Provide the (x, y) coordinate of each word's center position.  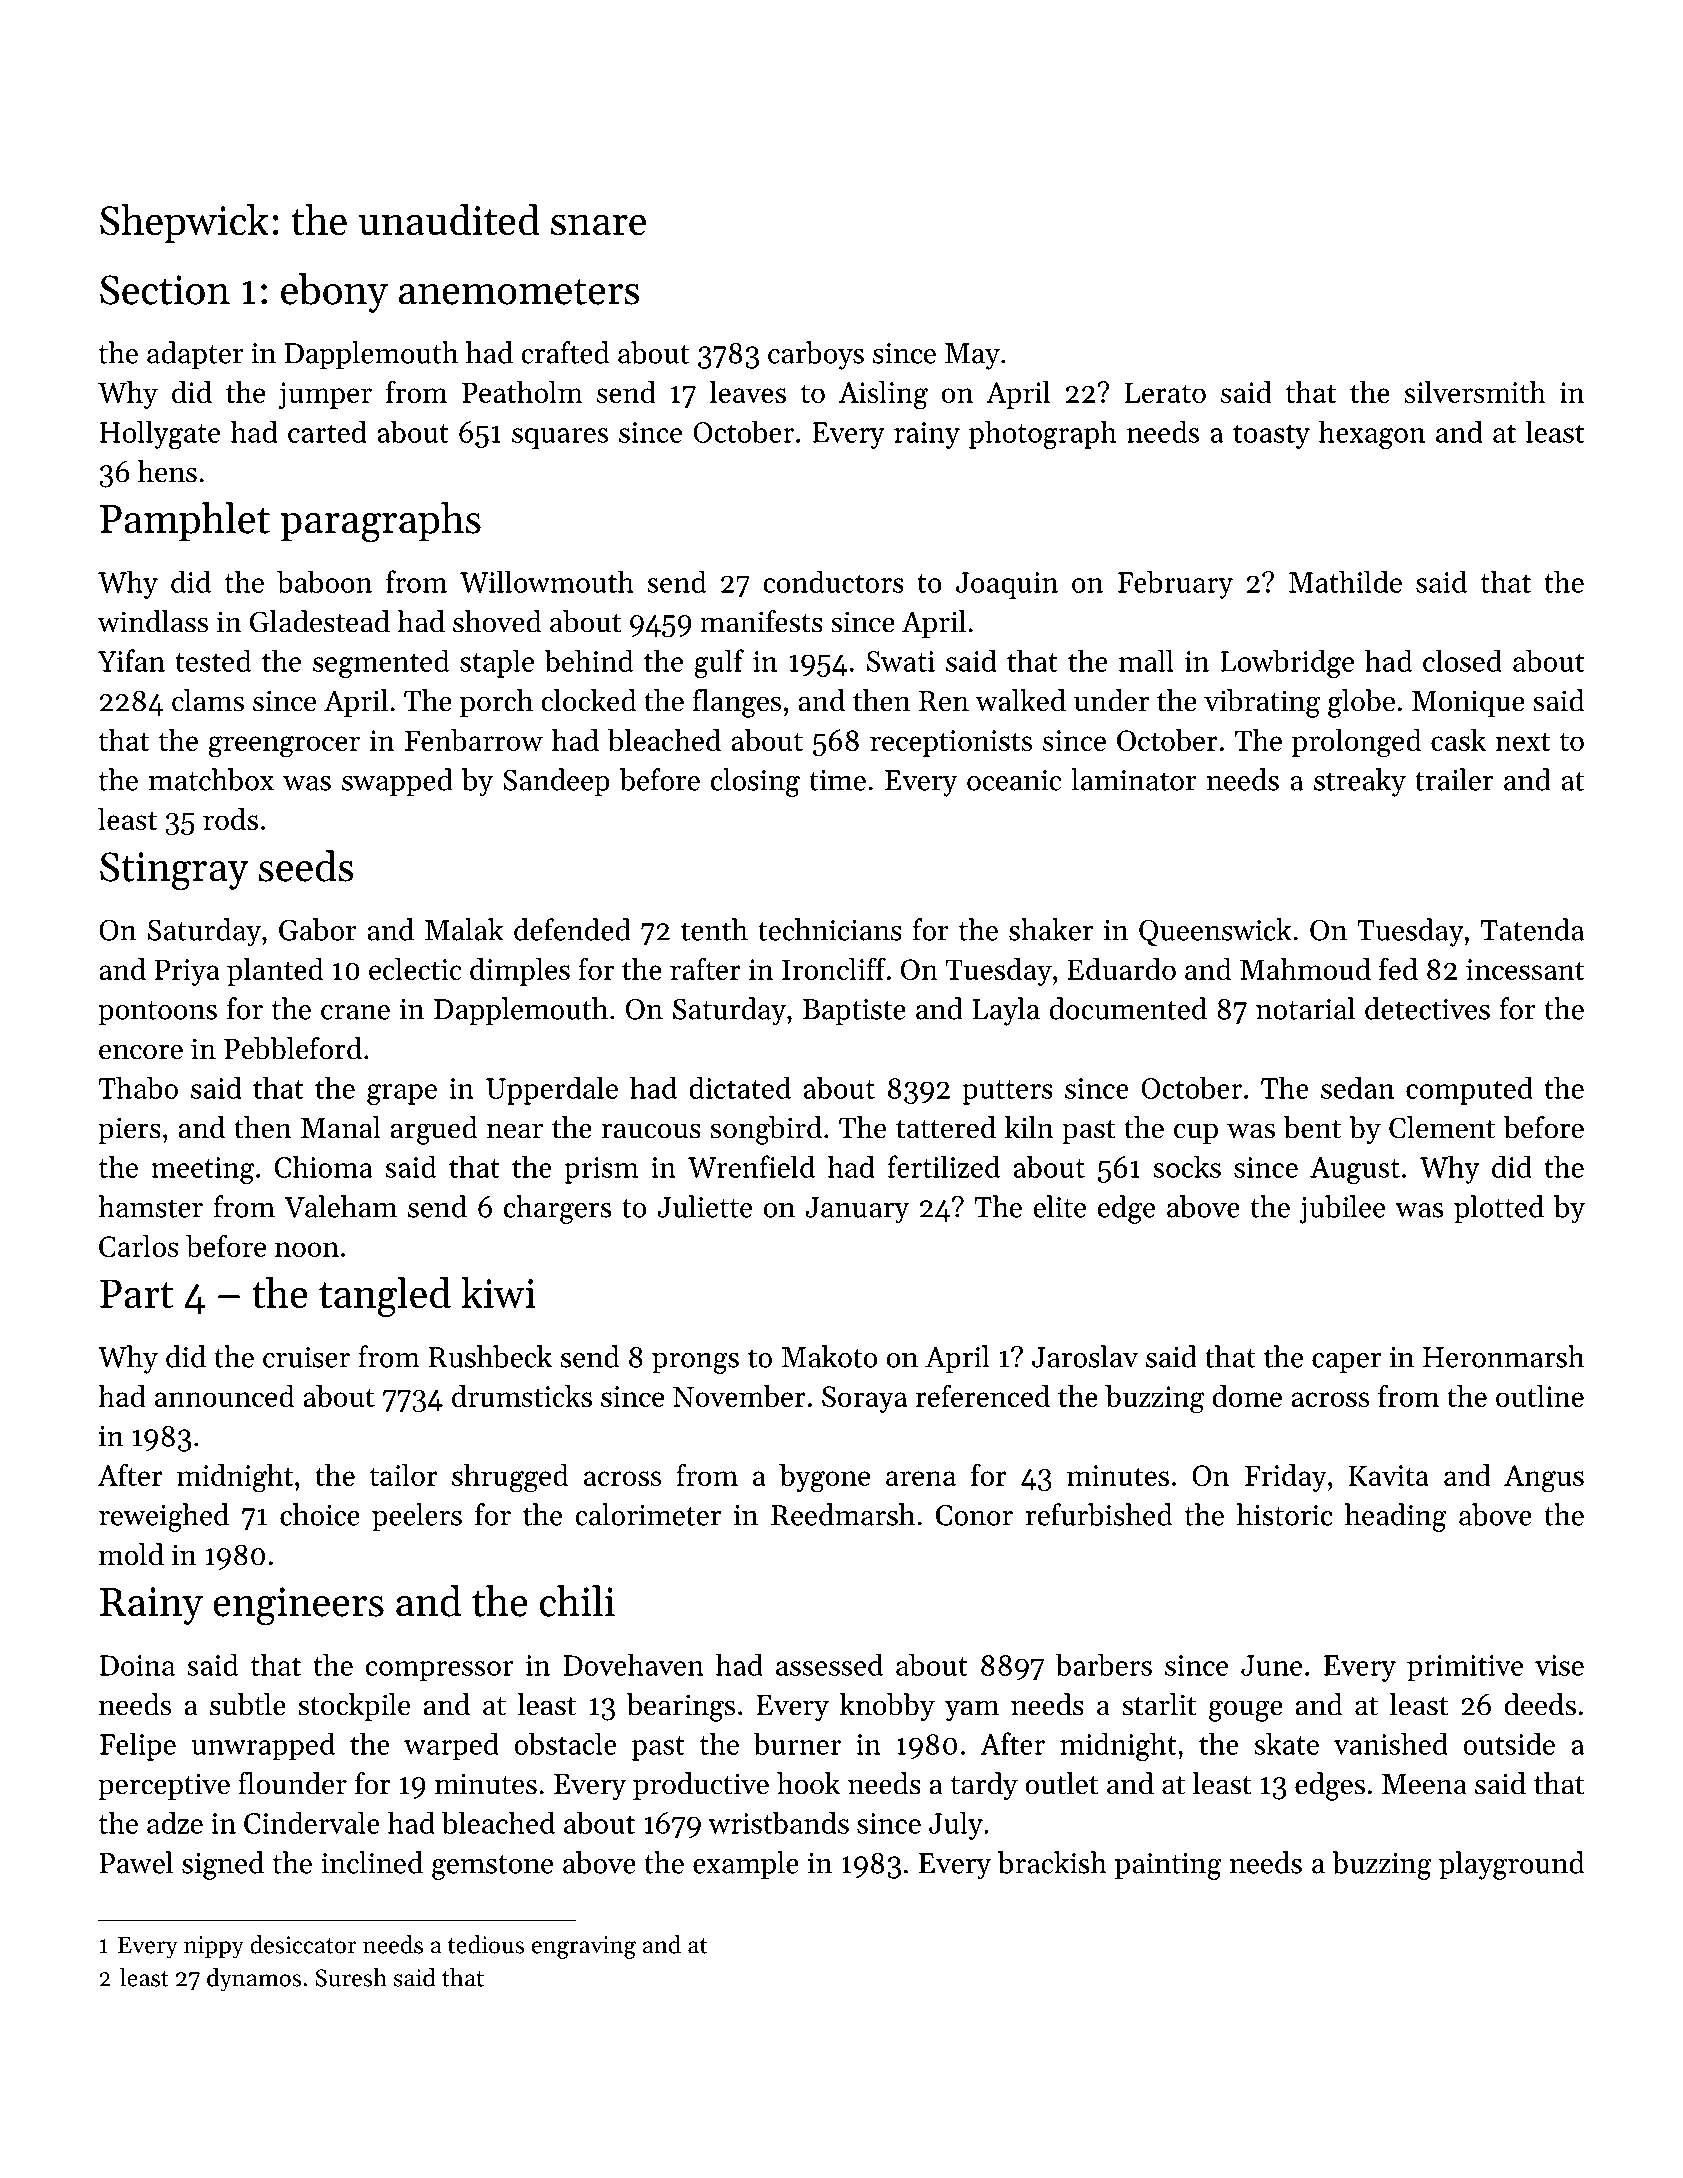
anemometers (519, 291)
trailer (1454, 779)
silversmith (1475, 392)
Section (165, 290)
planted (275, 972)
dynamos (254, 1980)
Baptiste (854, 1012)
